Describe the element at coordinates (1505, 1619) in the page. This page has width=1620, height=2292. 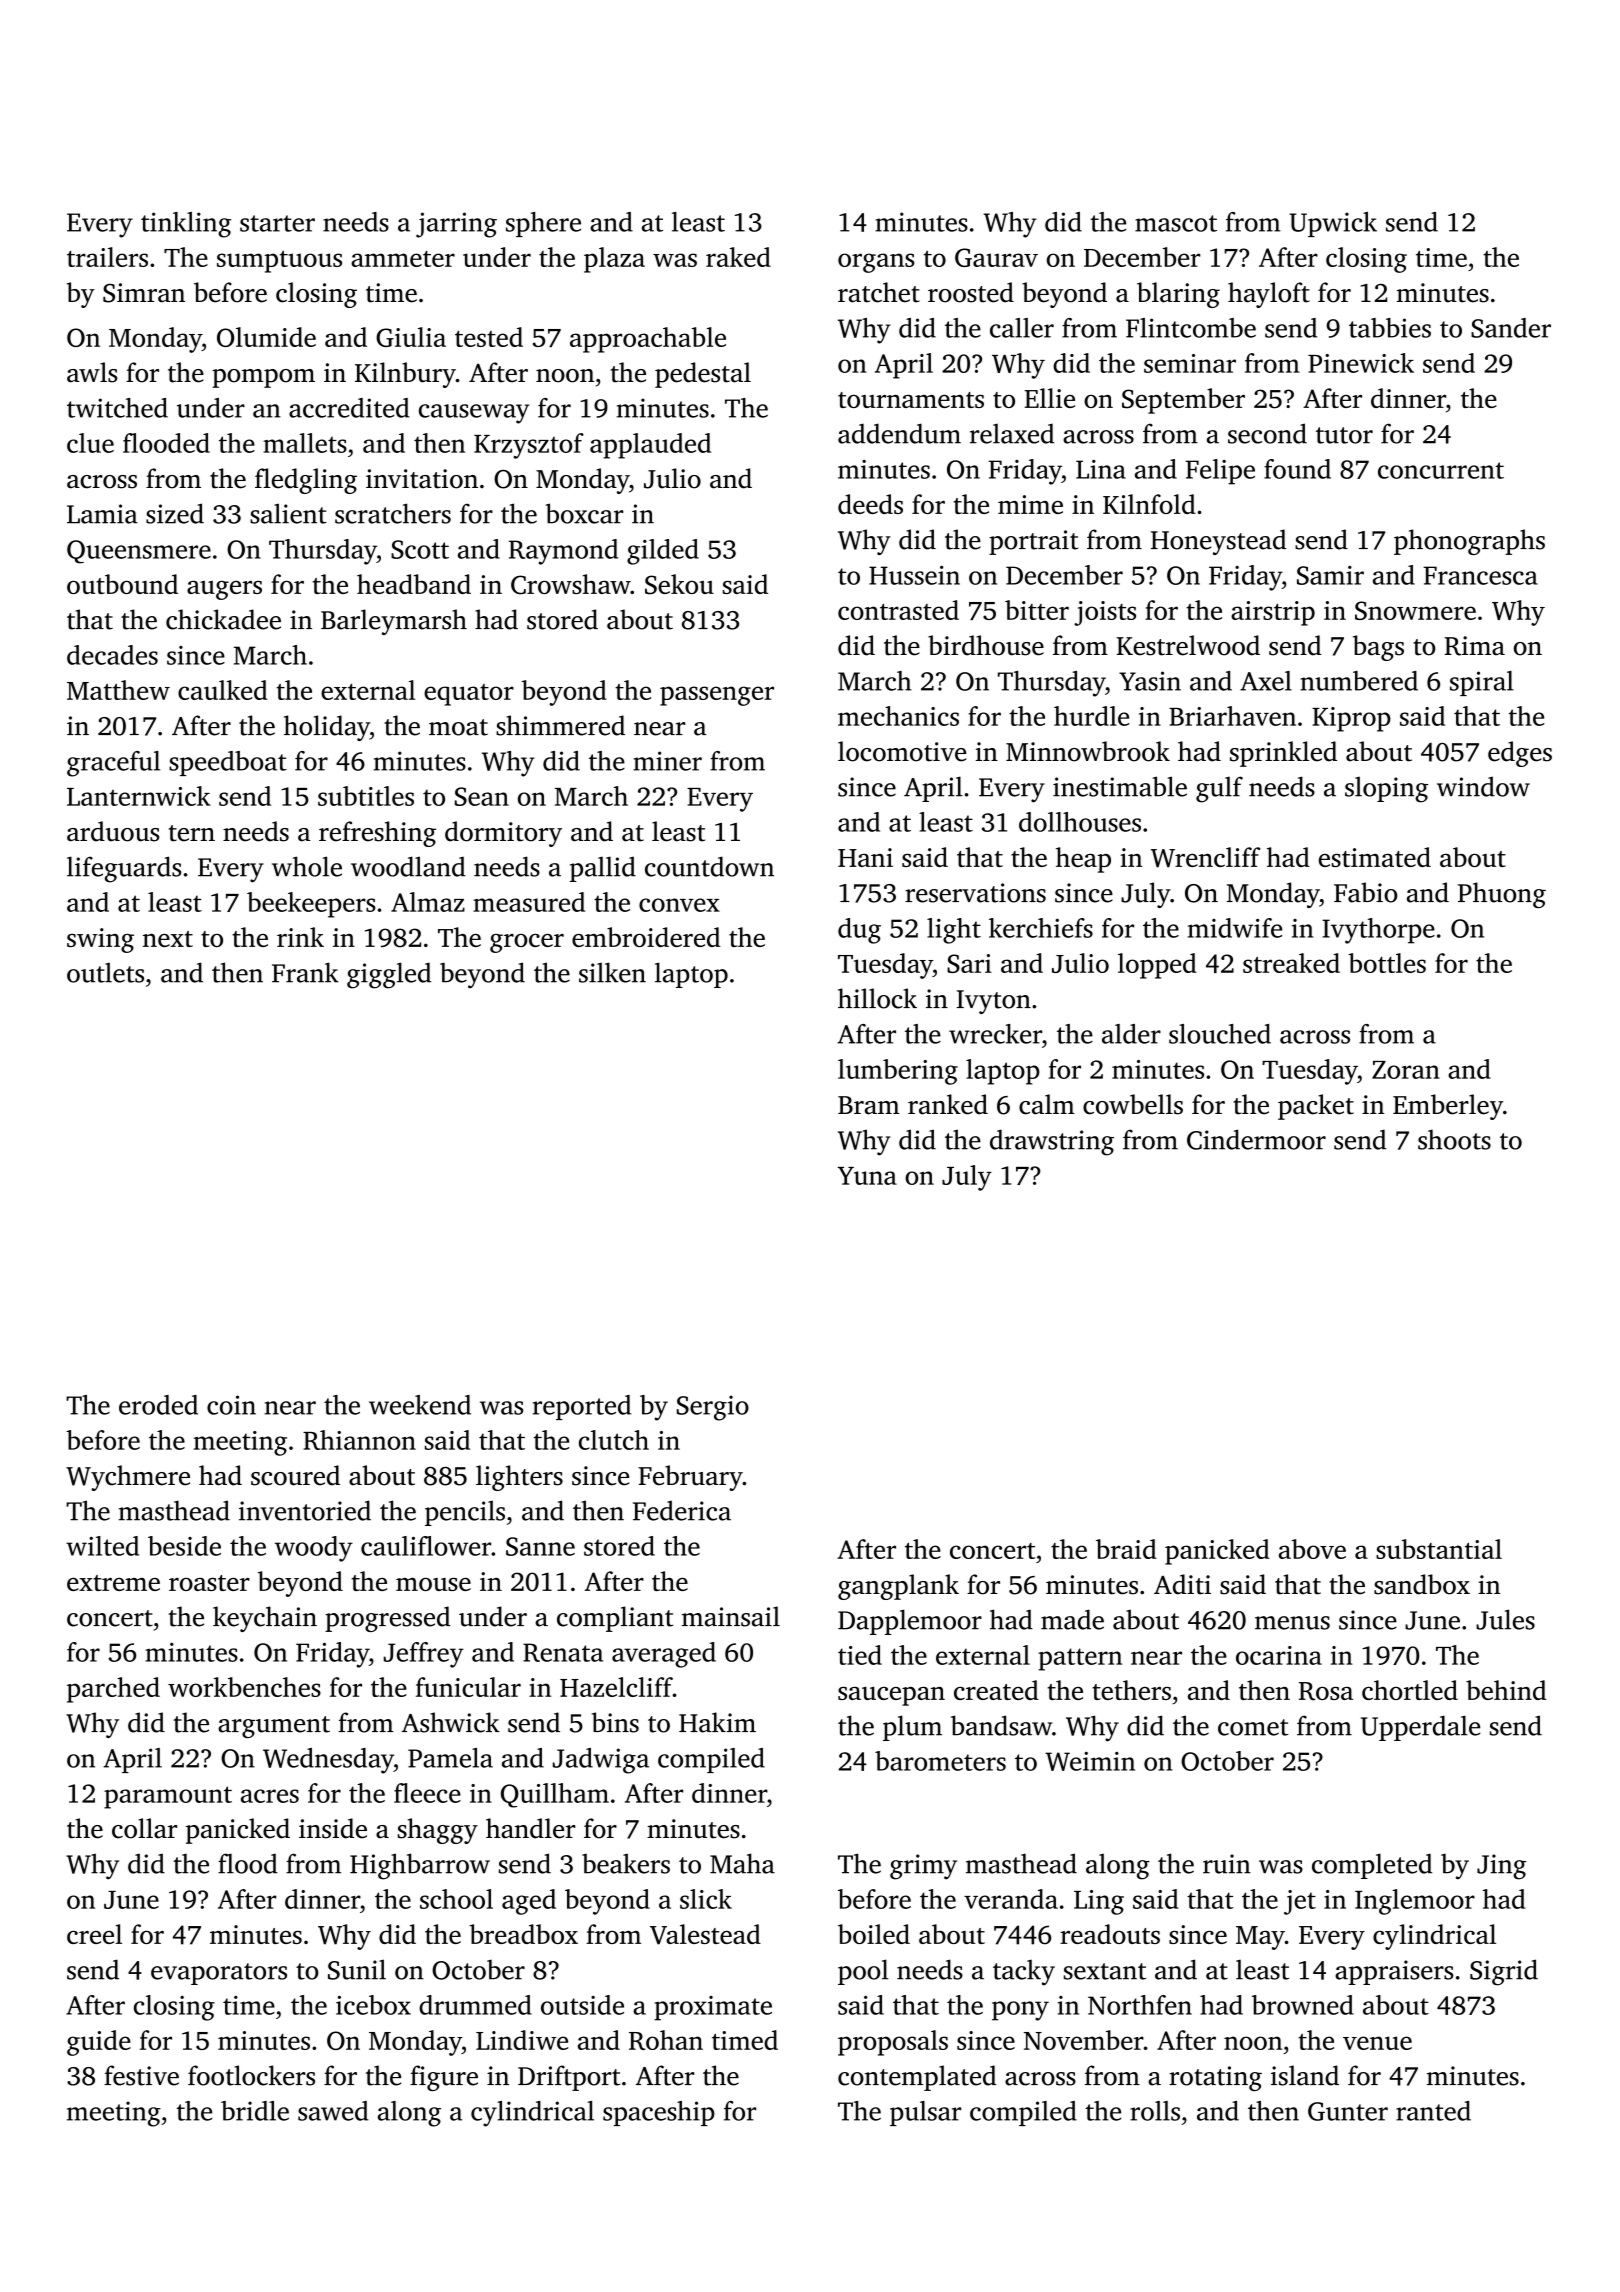
I see `Jules` at that location.
